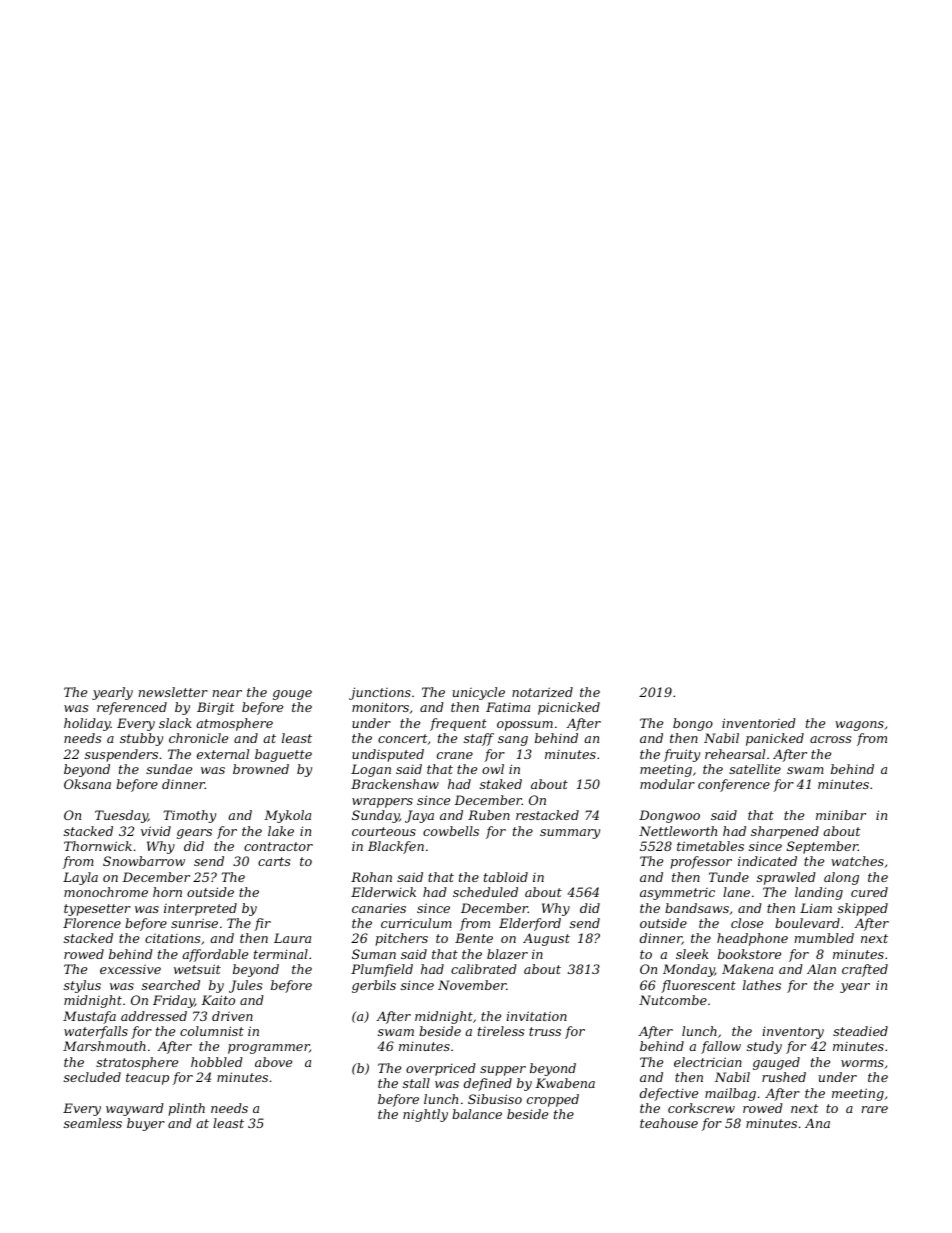  I want to click on headphone, so click(752, 939).
